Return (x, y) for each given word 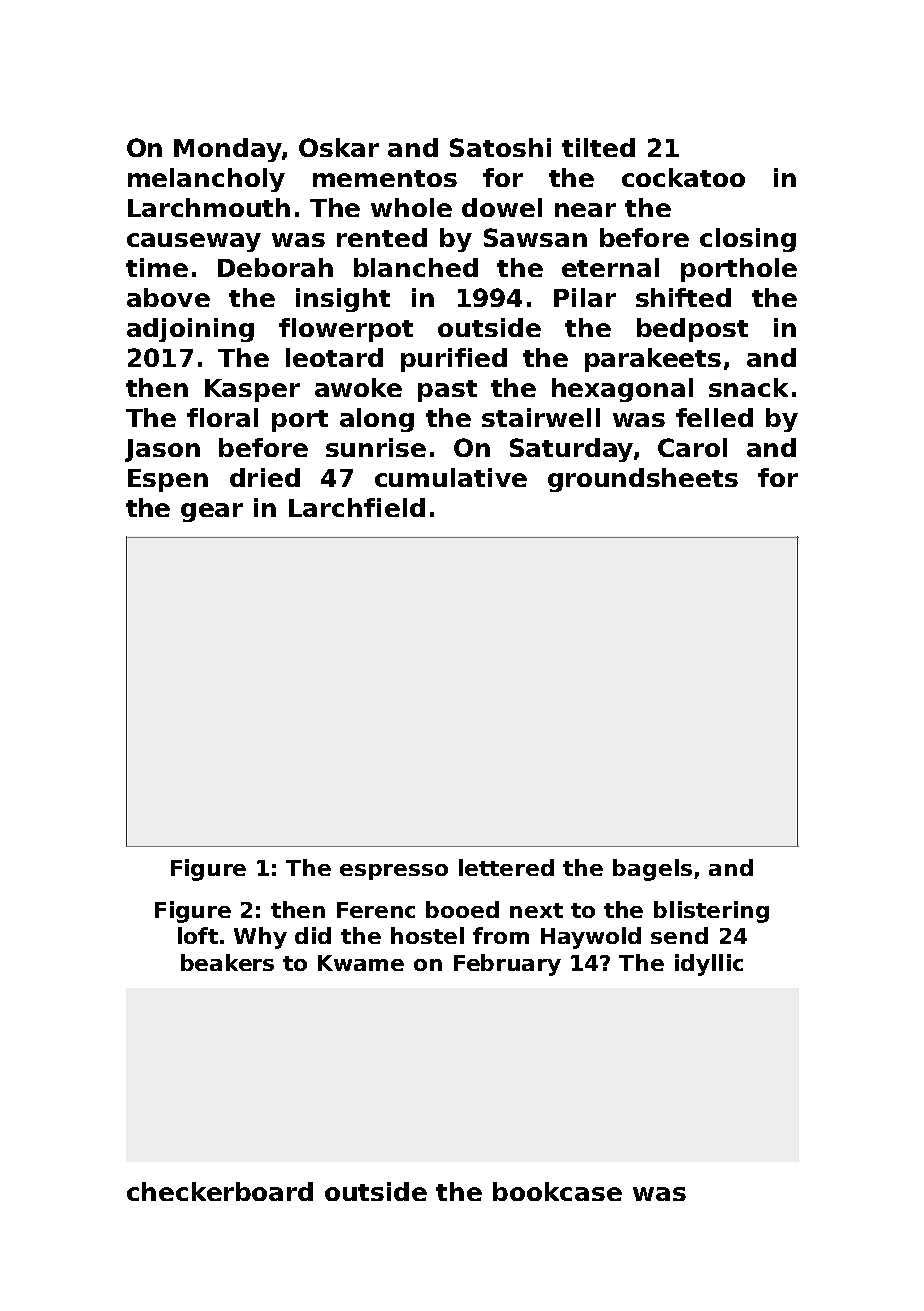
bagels (652, 870)
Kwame (361, 963)
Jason (162, 450)
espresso (394, 872)
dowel (502, 207)
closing (748, 240)
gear (212, 512)
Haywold (591, 938)
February (507, 965)
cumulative (451, 477)
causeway (194, 242)
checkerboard (220, 1191)
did (313, 935)
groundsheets (643, 480)
